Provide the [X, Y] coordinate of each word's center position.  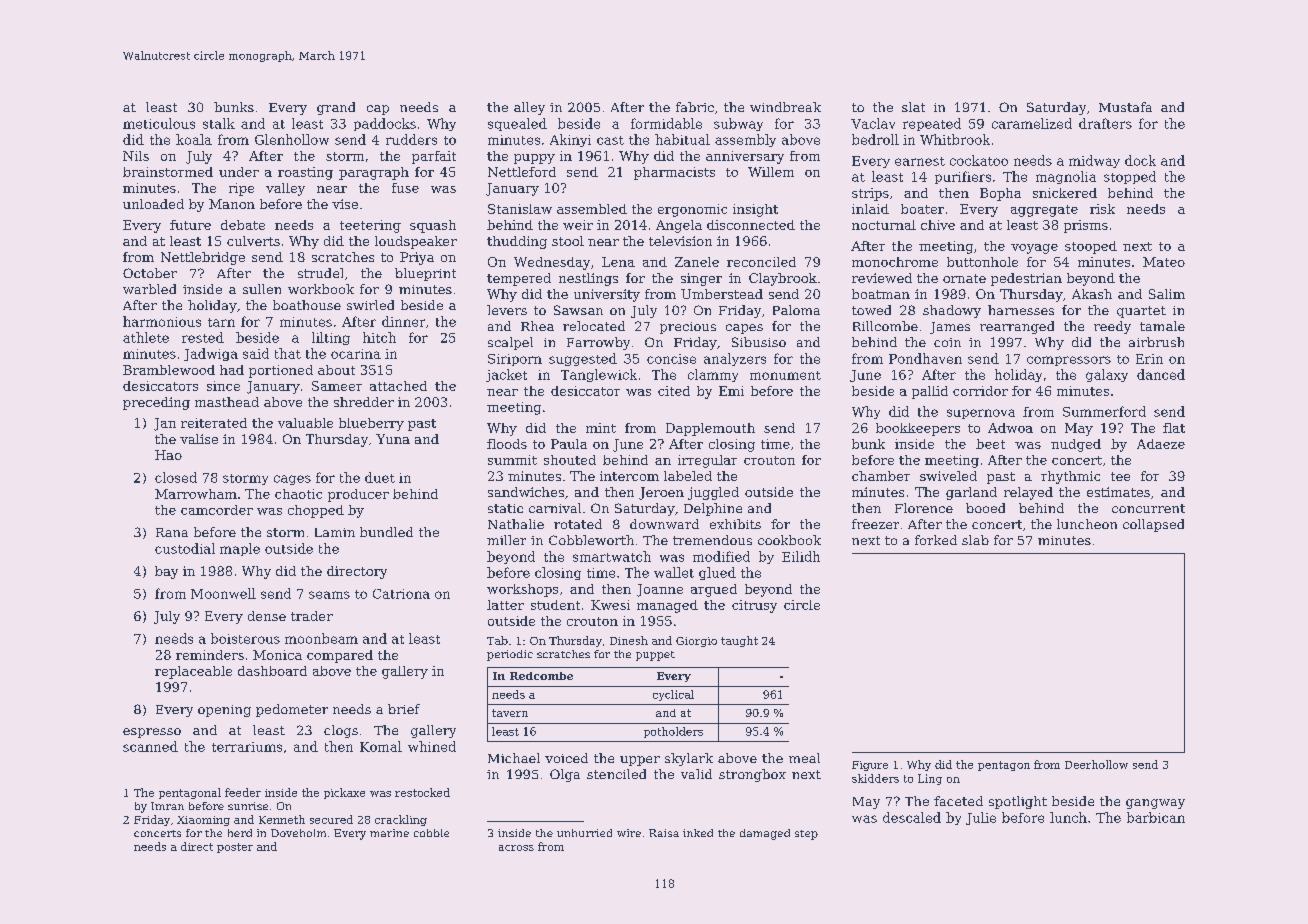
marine [389, 833]
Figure [870, 766]
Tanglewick [599, 375]
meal [804, 758]
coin [947, 342]
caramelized [1032, 123]
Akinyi [570, 140]
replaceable [193, 672]
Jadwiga [211, 354]
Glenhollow [292, 139]
